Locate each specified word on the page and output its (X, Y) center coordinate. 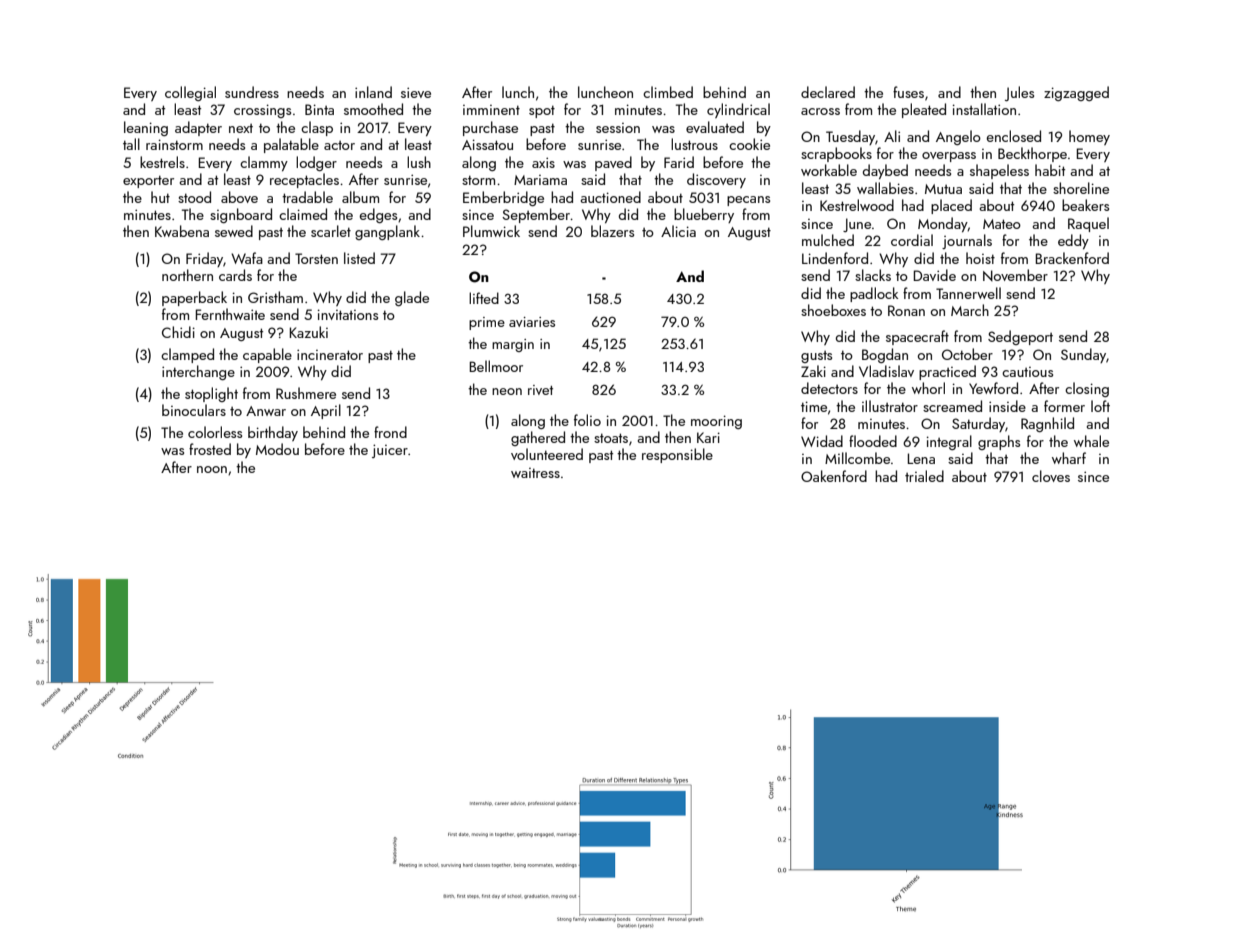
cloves (1051, 476)
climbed (668, 92)
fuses (908, 92)
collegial (190, 93)
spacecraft (917, 337)
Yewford (993, 388)
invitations (347, 314)
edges (378, 215)
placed (951, 206)
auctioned (610, 197)
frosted (210, 449)
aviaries (532, 322)
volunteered (547, 454)
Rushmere (306, 393)
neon (507, 391)
